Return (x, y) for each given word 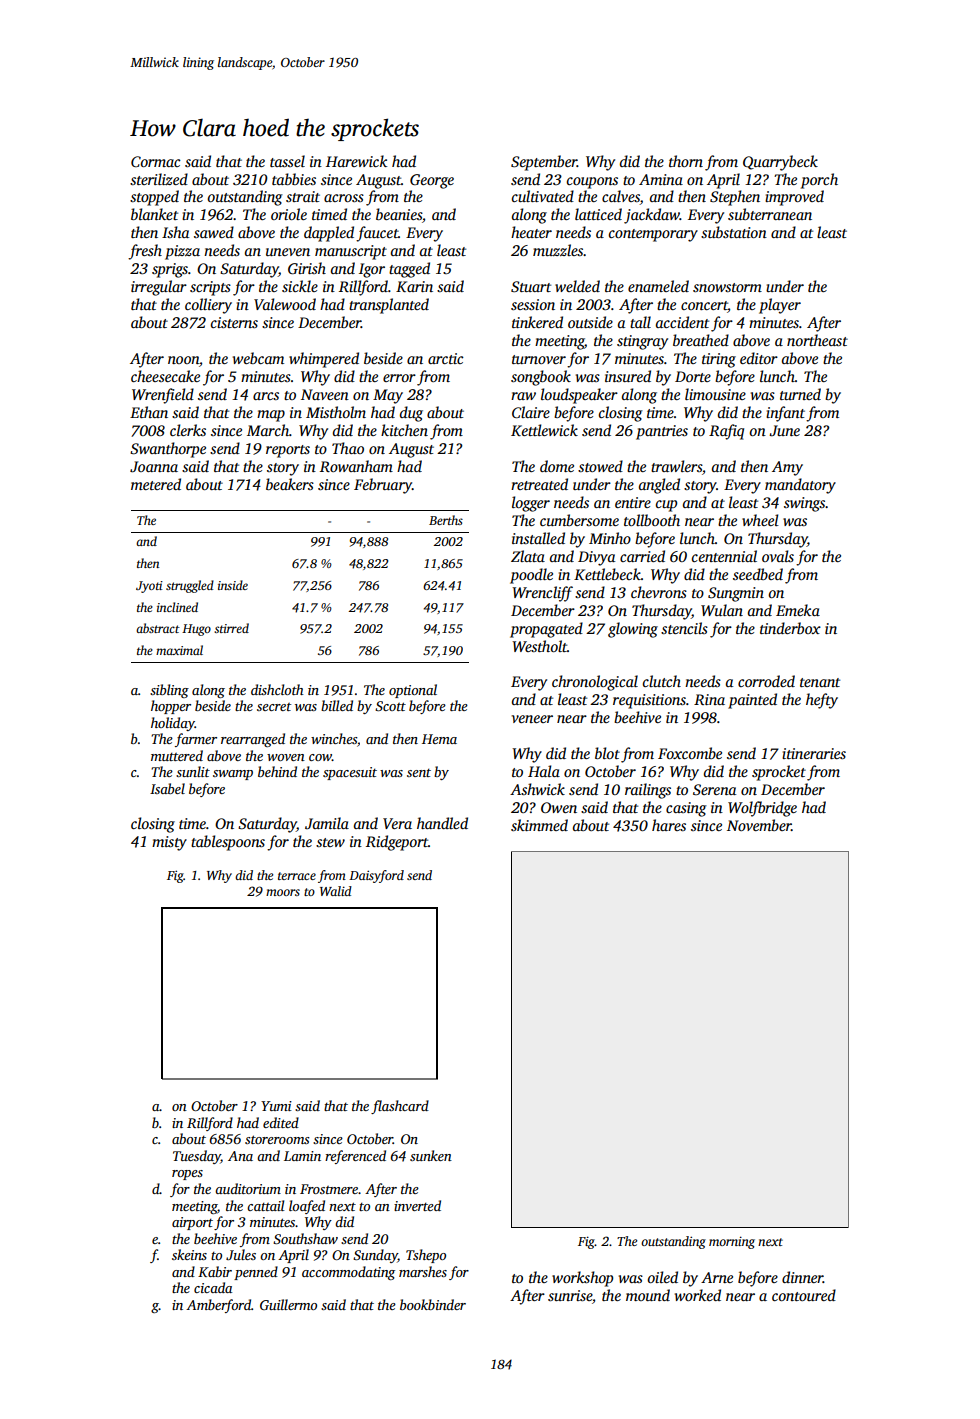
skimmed (539, 825)
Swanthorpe (168, 450)
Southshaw (305, 1238)
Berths (446, 520)
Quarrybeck (780, 163)
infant (785, 414)
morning (732, 1242)
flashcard (400, 1107)
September (544, 163)
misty (169, 843)
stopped (154, 198)
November (759, 825)
